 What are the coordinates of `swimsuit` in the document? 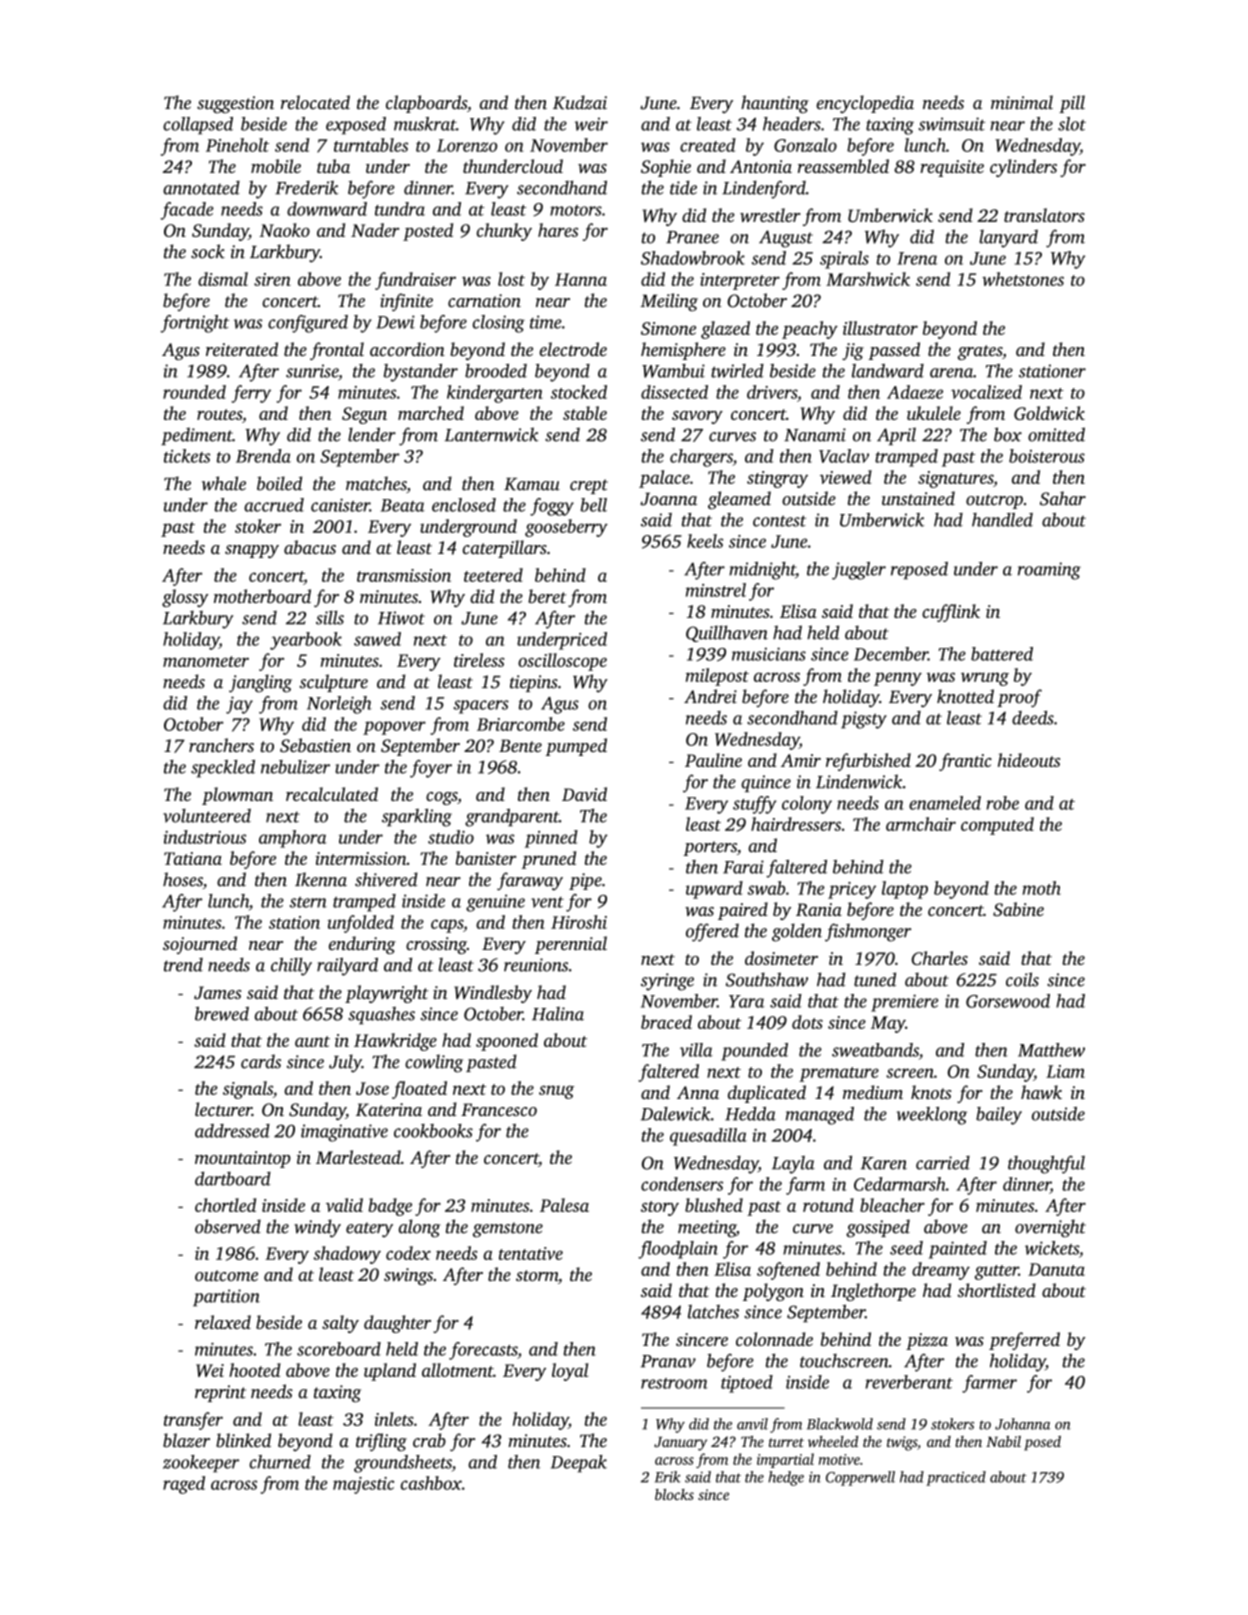 It's located at (951, 124).
